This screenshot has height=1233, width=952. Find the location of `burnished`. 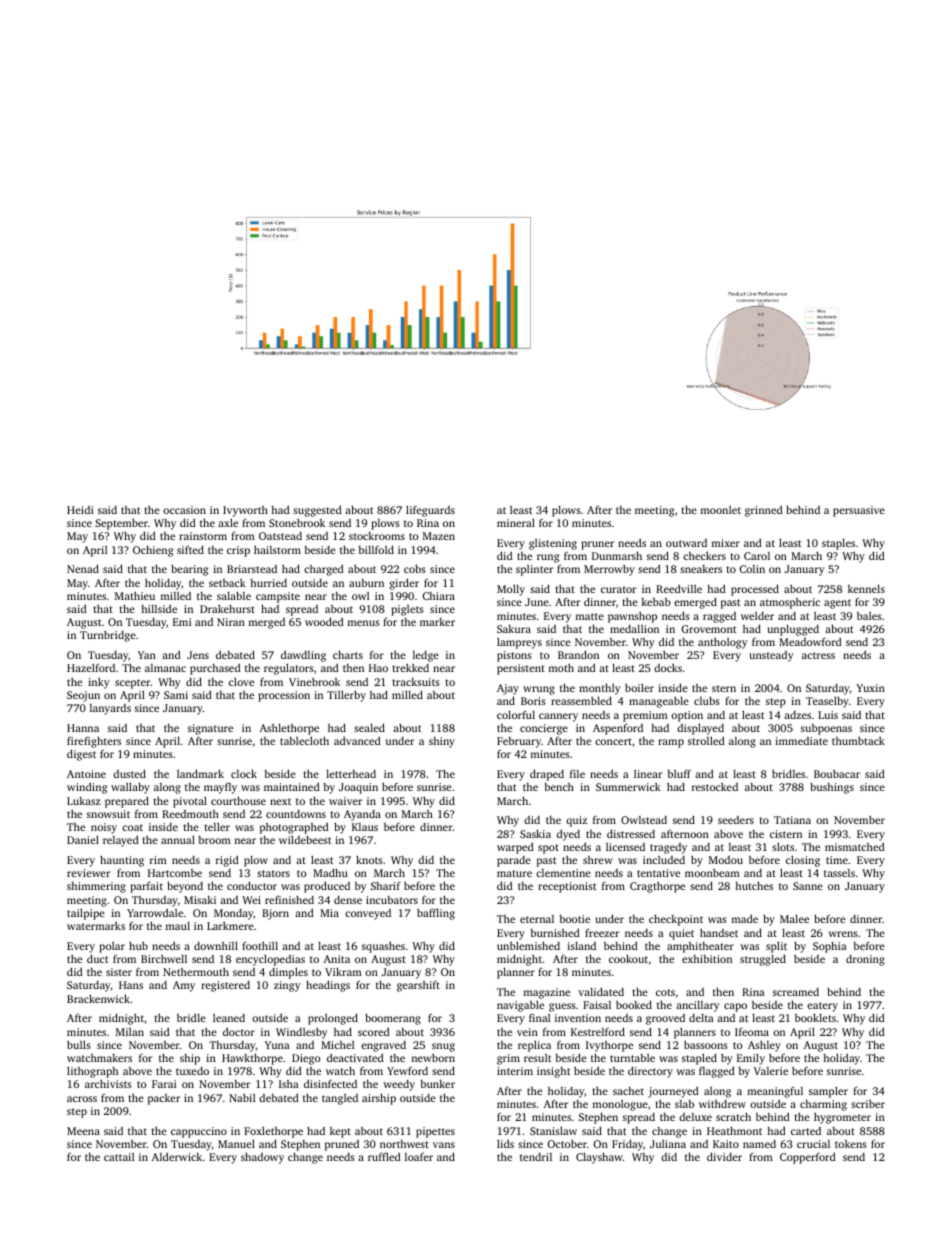

burnished is located at coordinates (555, 932).
